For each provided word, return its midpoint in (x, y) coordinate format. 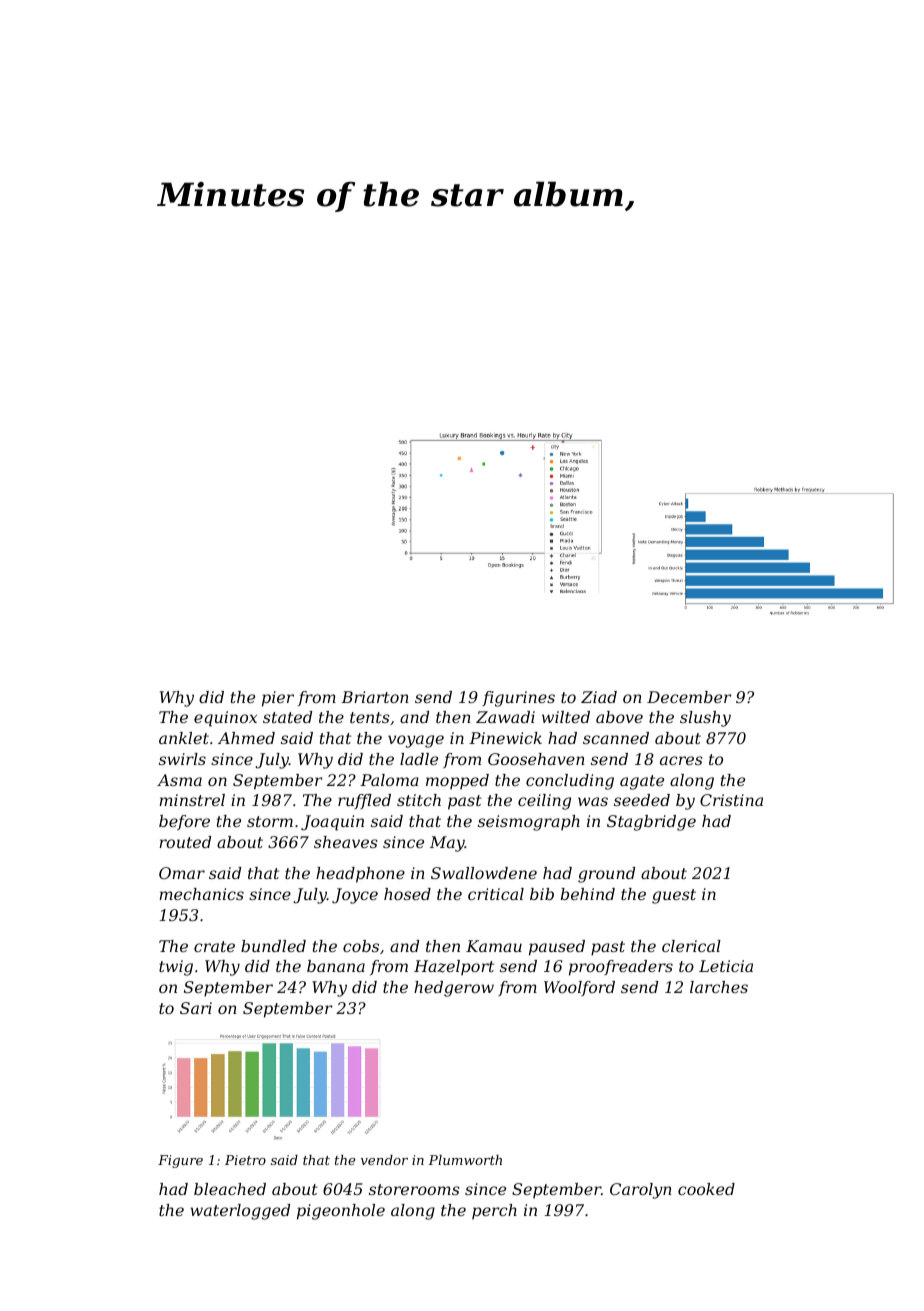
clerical (691, 946)
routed (185, 842)
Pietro (245, 1160)
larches (719, 987)
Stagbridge (651, 823)
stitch (419, 800)
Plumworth (465, 1160)
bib (542, 894)
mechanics (201, 894)
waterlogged (240, 1212)
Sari (196, 1008)
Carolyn (641, 1191)
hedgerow (454, 989)
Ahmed (246, 738)
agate (642, 782)
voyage (416, 741)
